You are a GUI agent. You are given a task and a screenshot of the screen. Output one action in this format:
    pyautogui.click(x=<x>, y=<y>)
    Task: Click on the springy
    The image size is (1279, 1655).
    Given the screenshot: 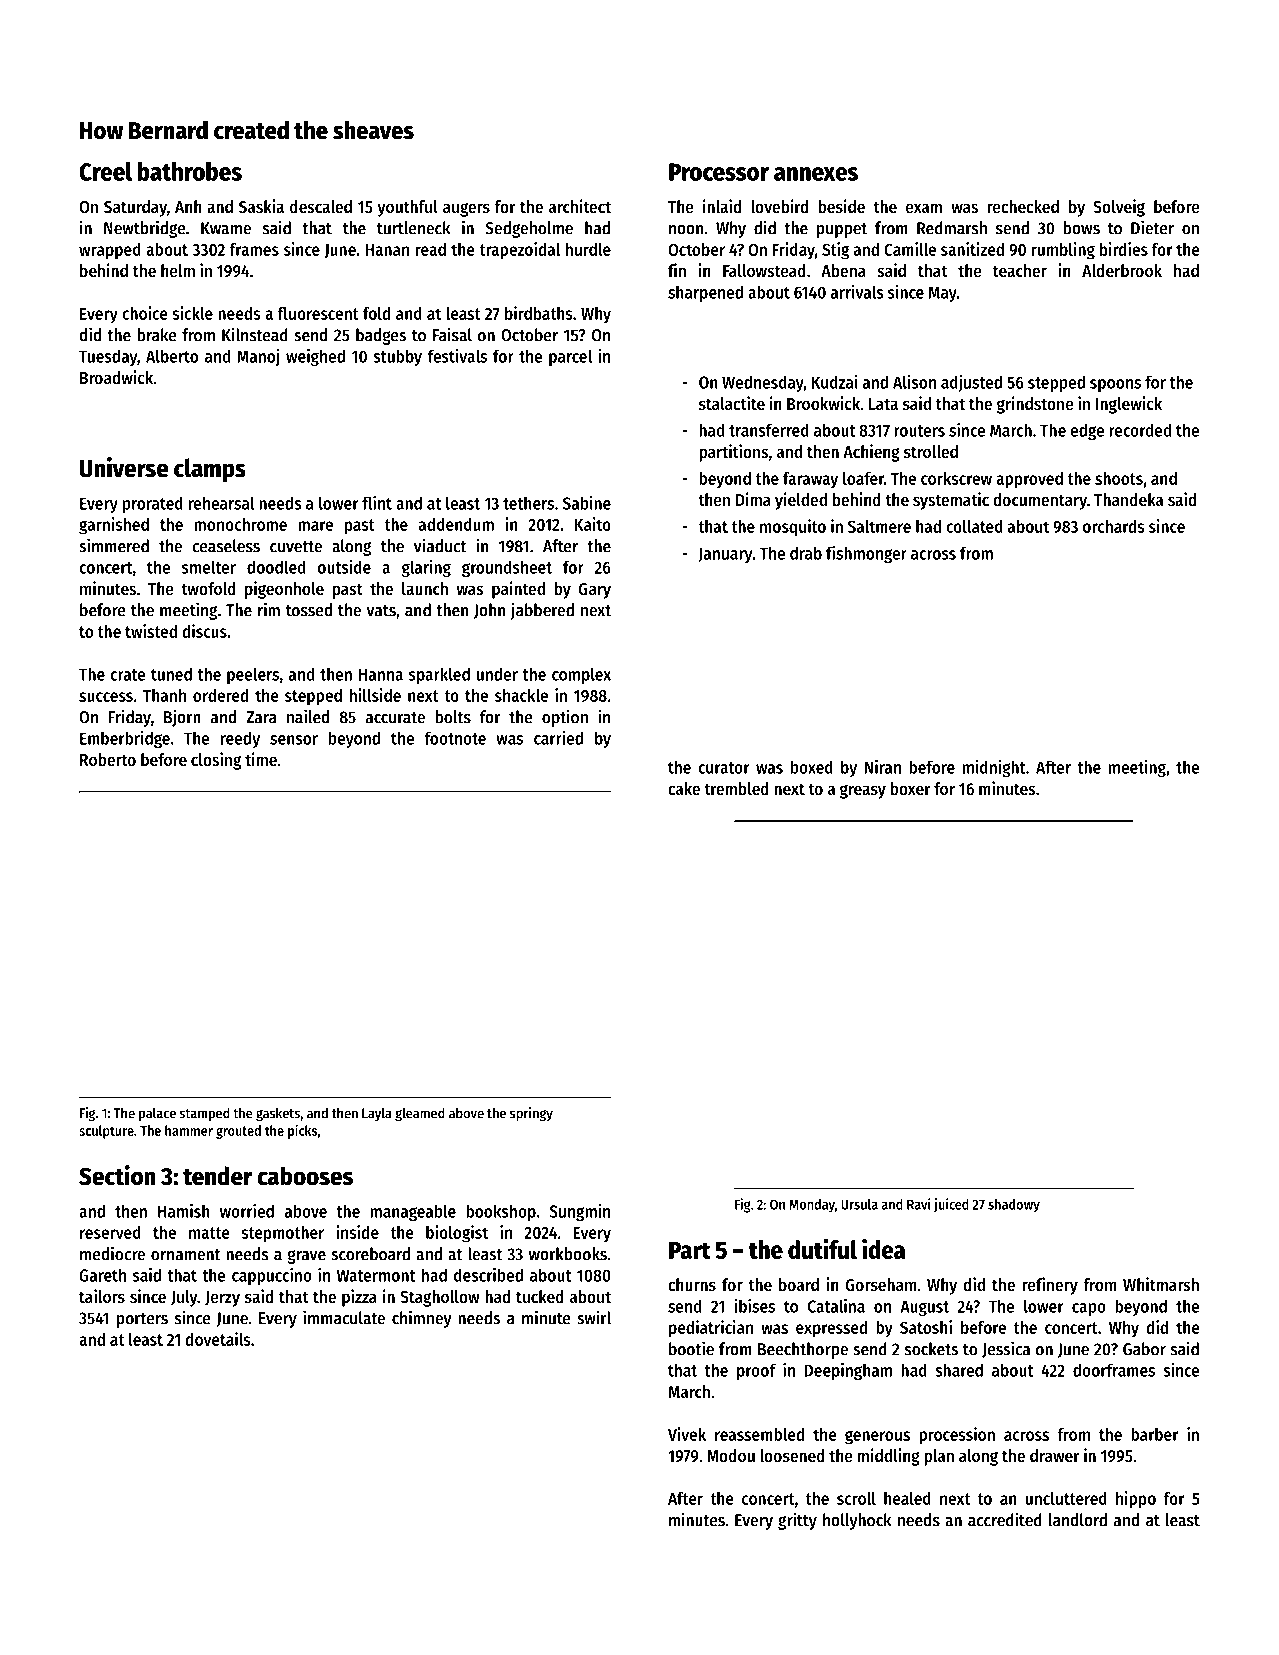 What is the action you would take?
    pyautogui.click(x=531, y=1114)
